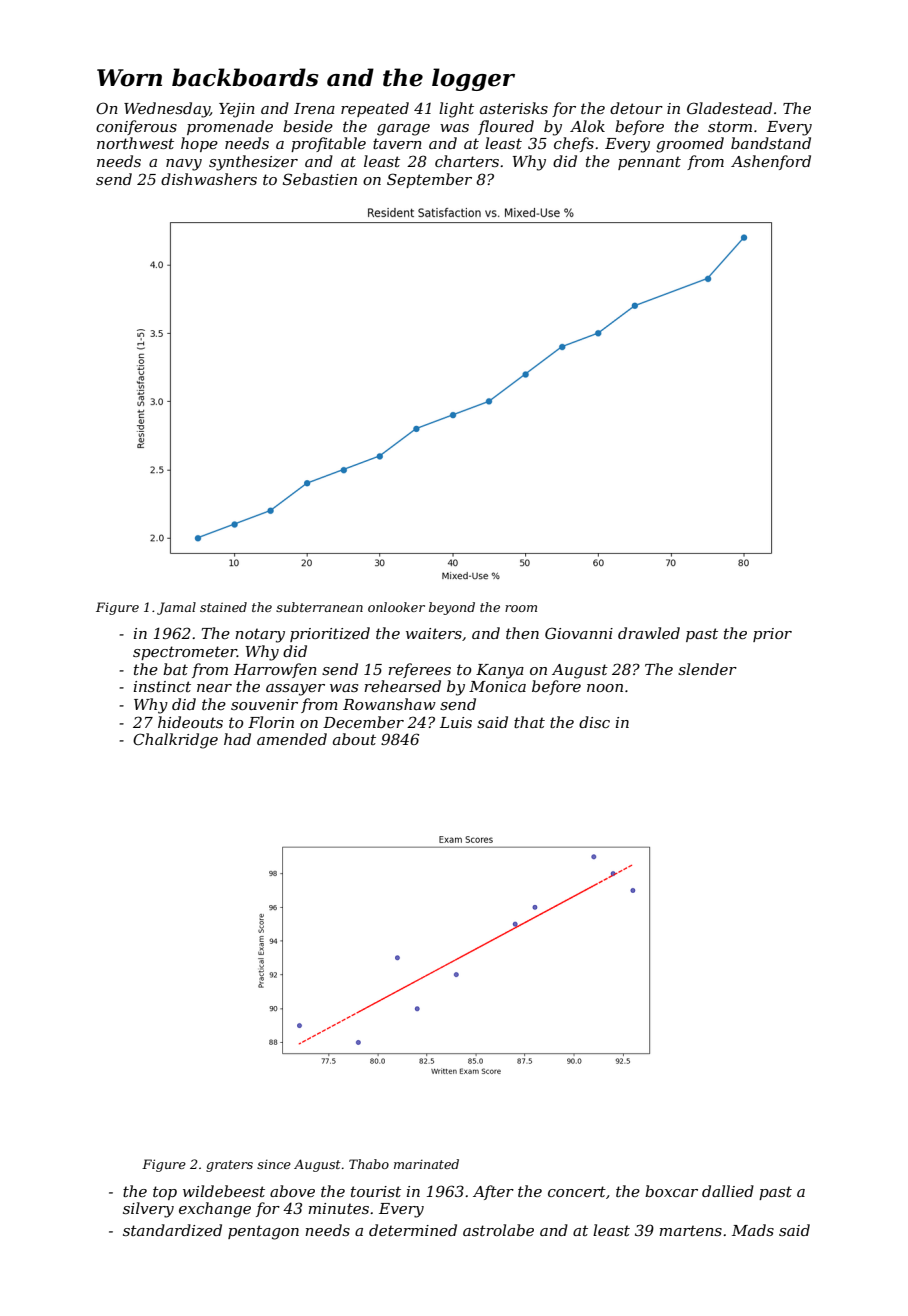 This screenshot has height=1316, width=908. Describe the element at coordinates (426, 1164) in the screenshot. I see `marinated` at that location.
